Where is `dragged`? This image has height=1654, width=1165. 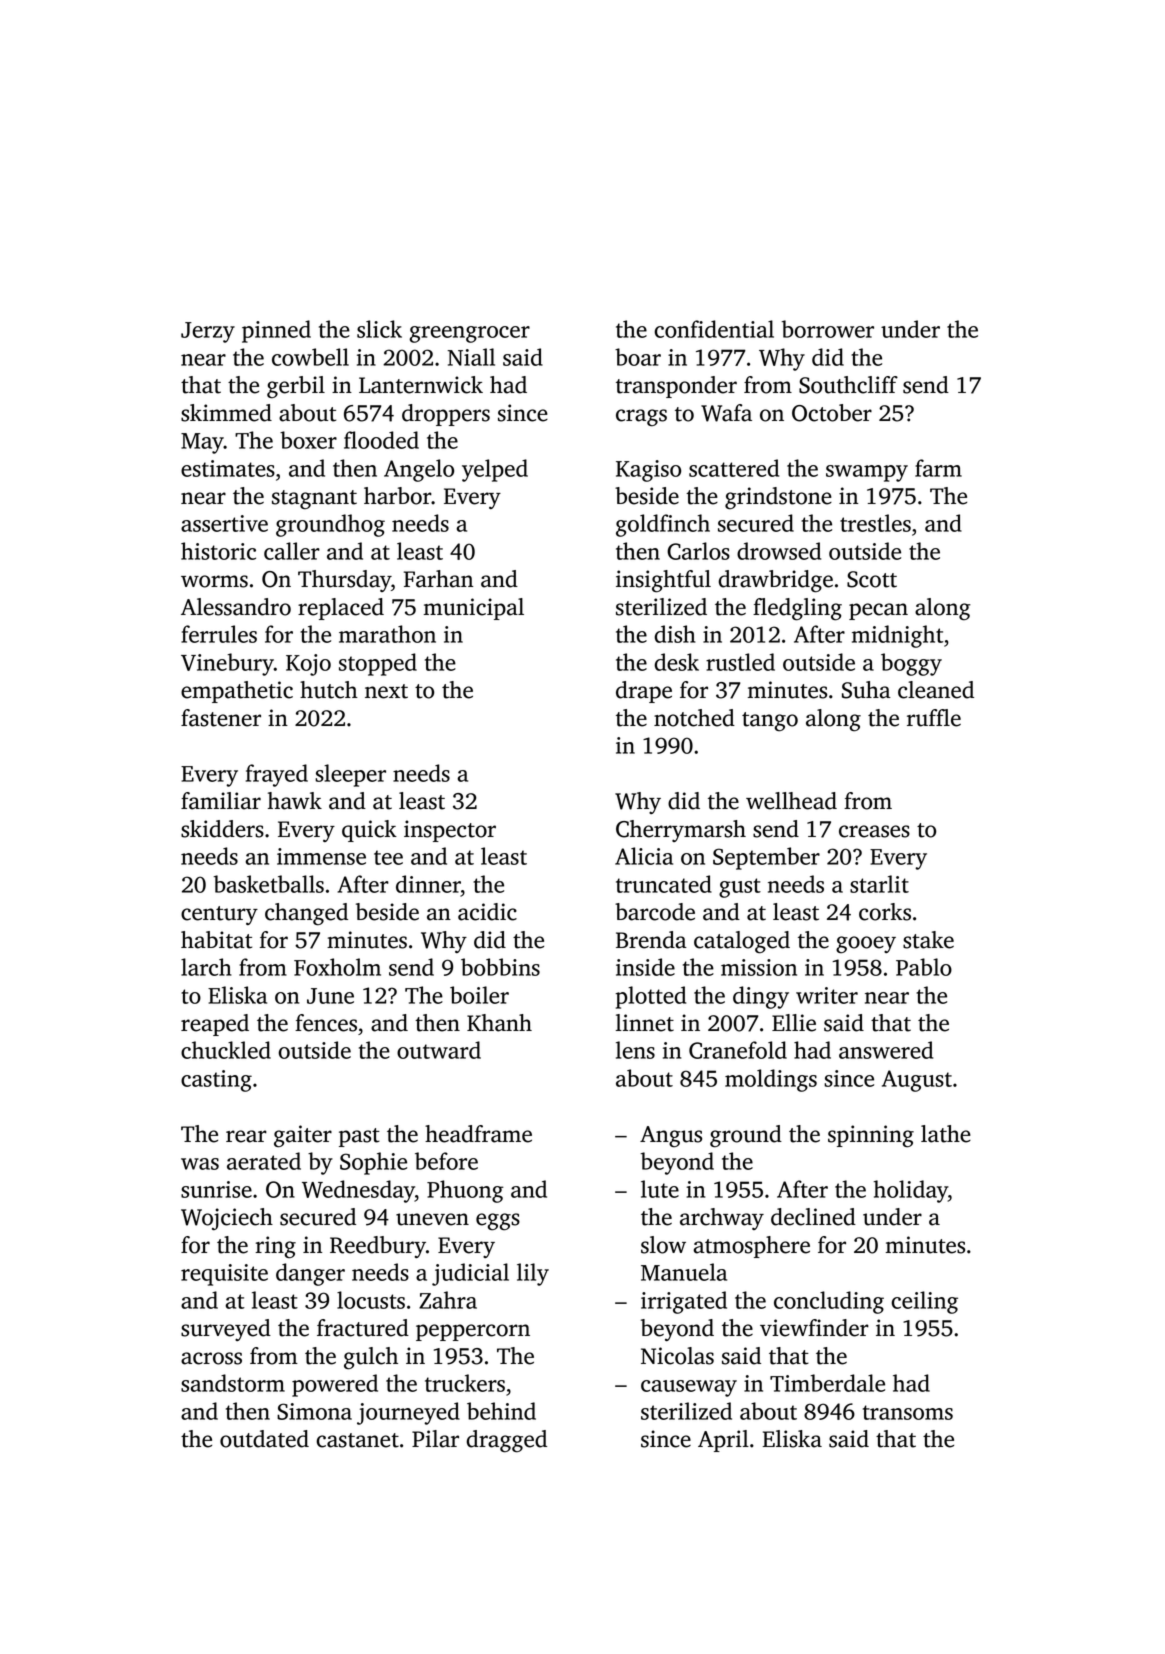 dragged is located at coordinates (506, 1441).
